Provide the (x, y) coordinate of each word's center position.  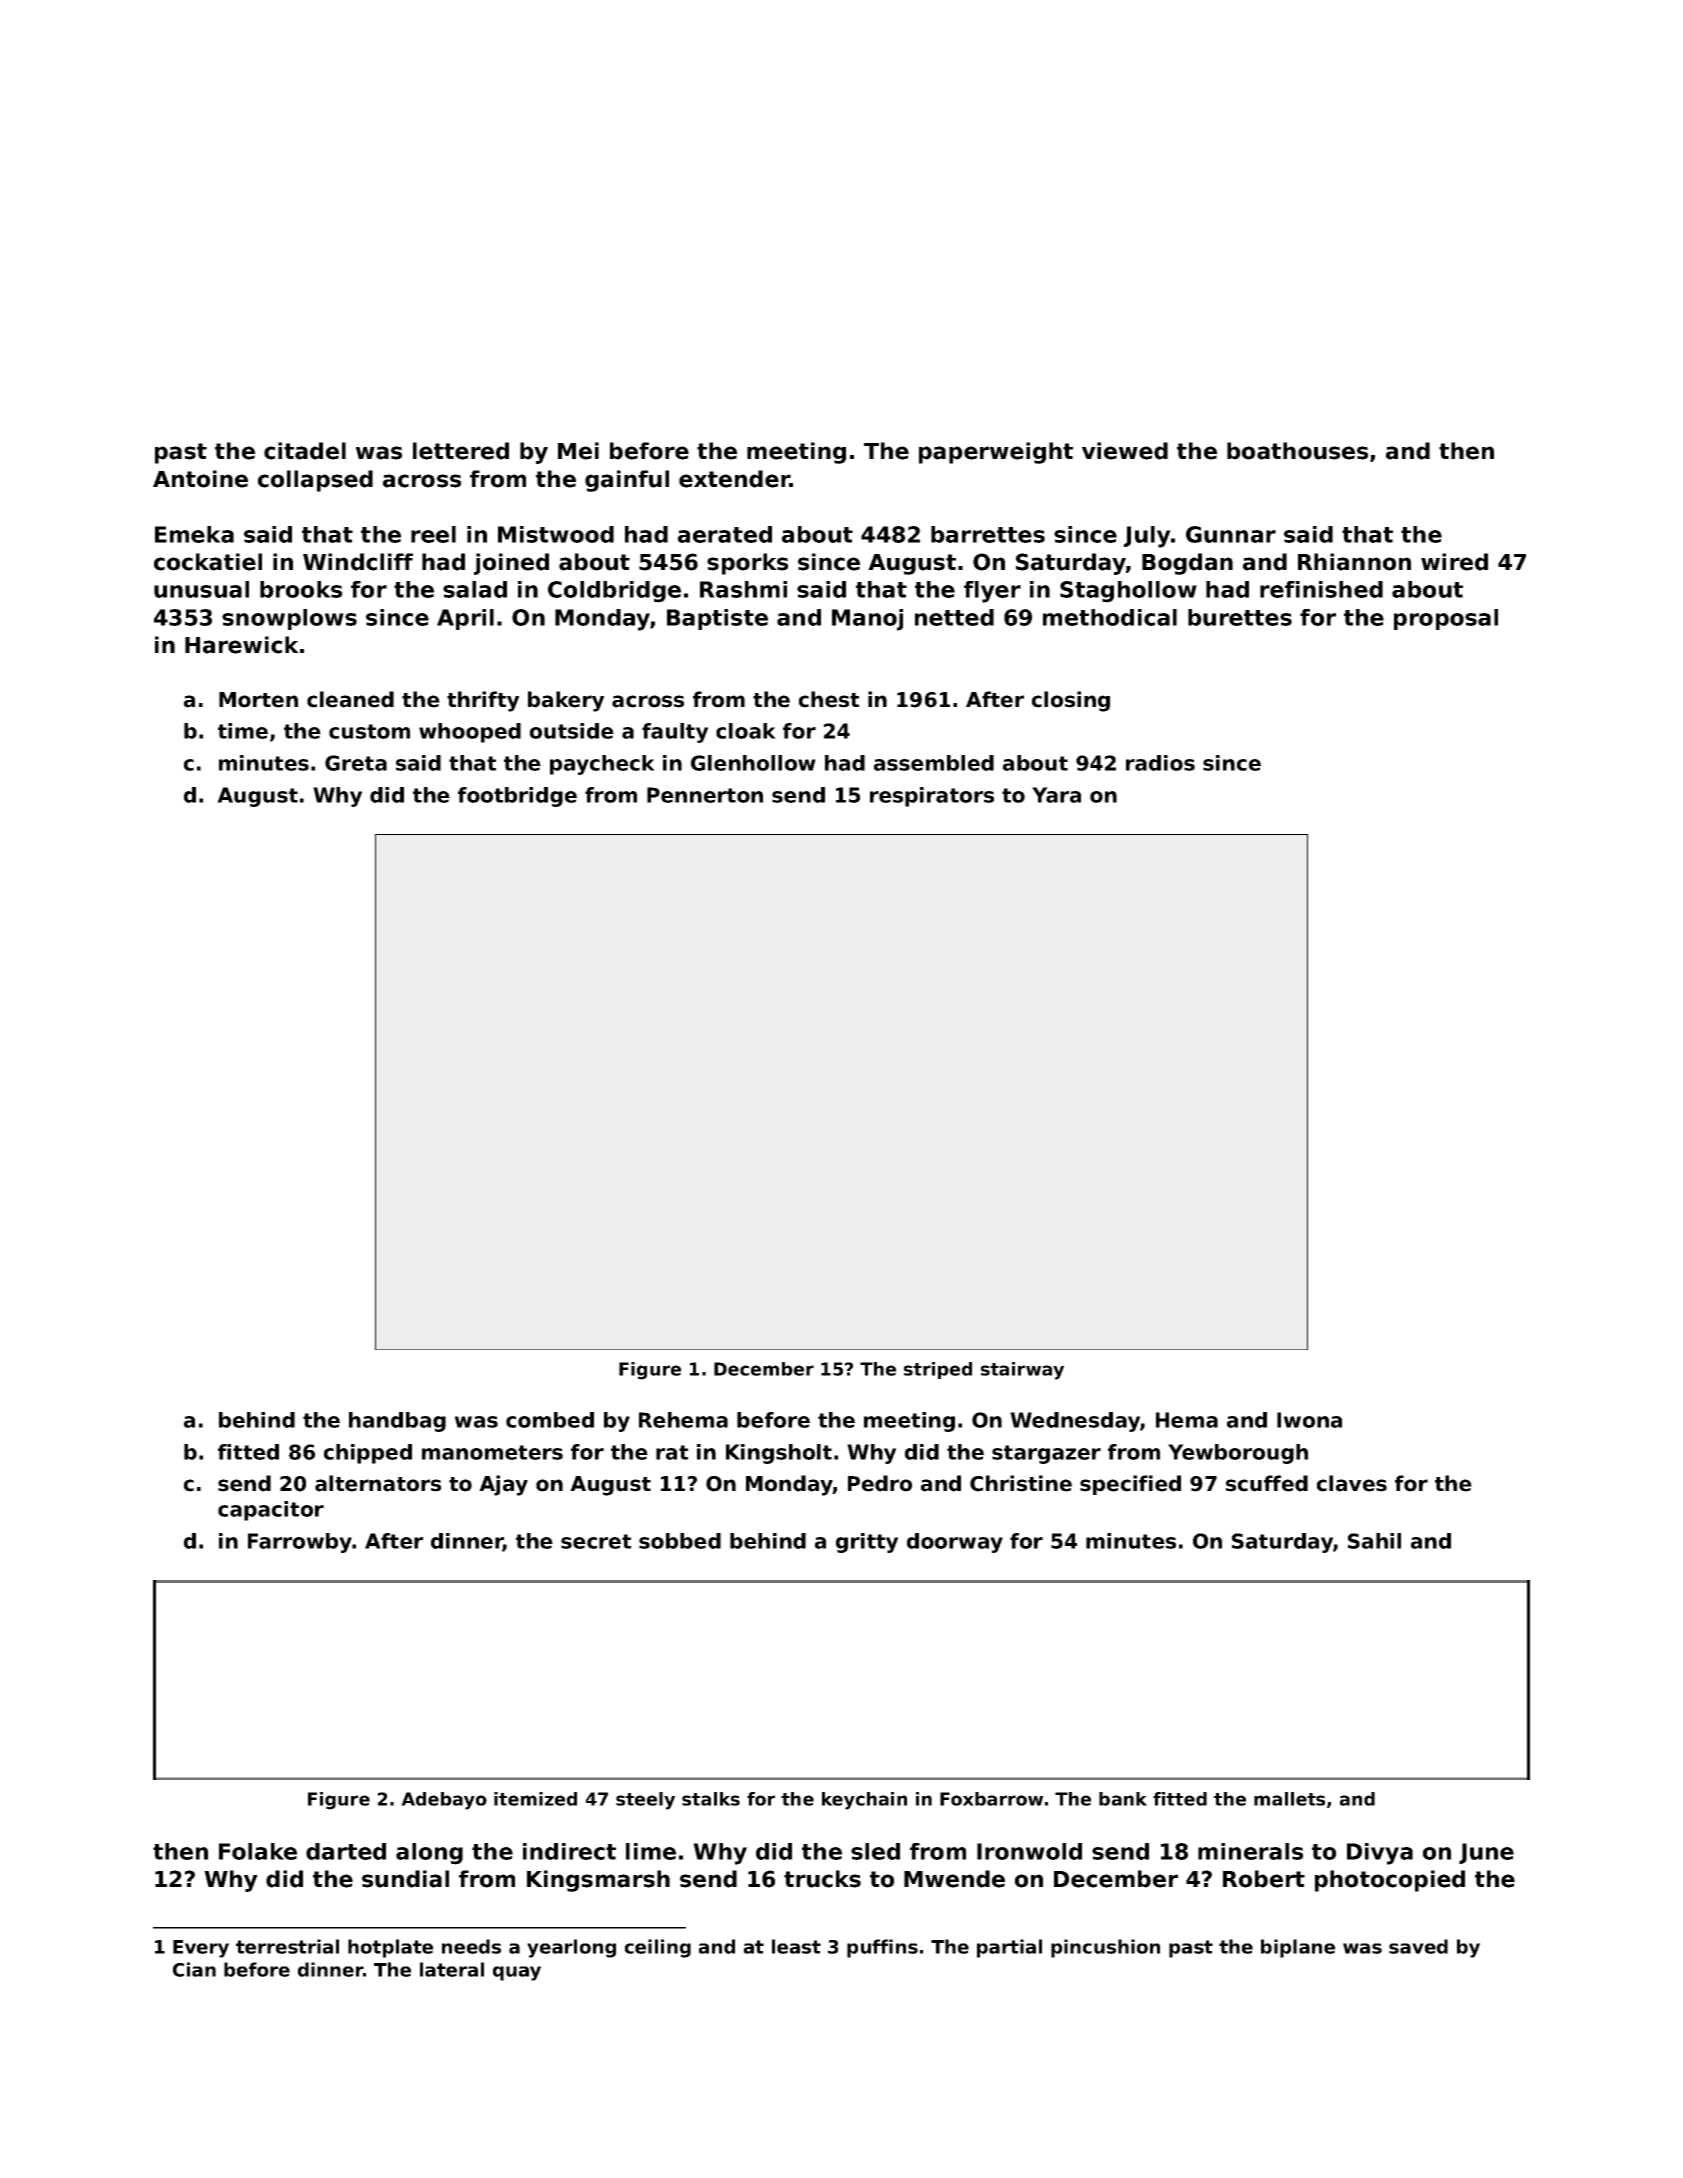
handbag (397, 1422)
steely (645, 1801)
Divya (1380, 1854)
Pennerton (705, 795)
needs (471, 1946)
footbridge (517, 797)
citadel (305, 451)
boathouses (1297, 451)
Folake (258, 1851)
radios (1160, 763)
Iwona (1309, 1420)
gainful (627, 481)
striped (938, 1370)
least (796, 1946)
